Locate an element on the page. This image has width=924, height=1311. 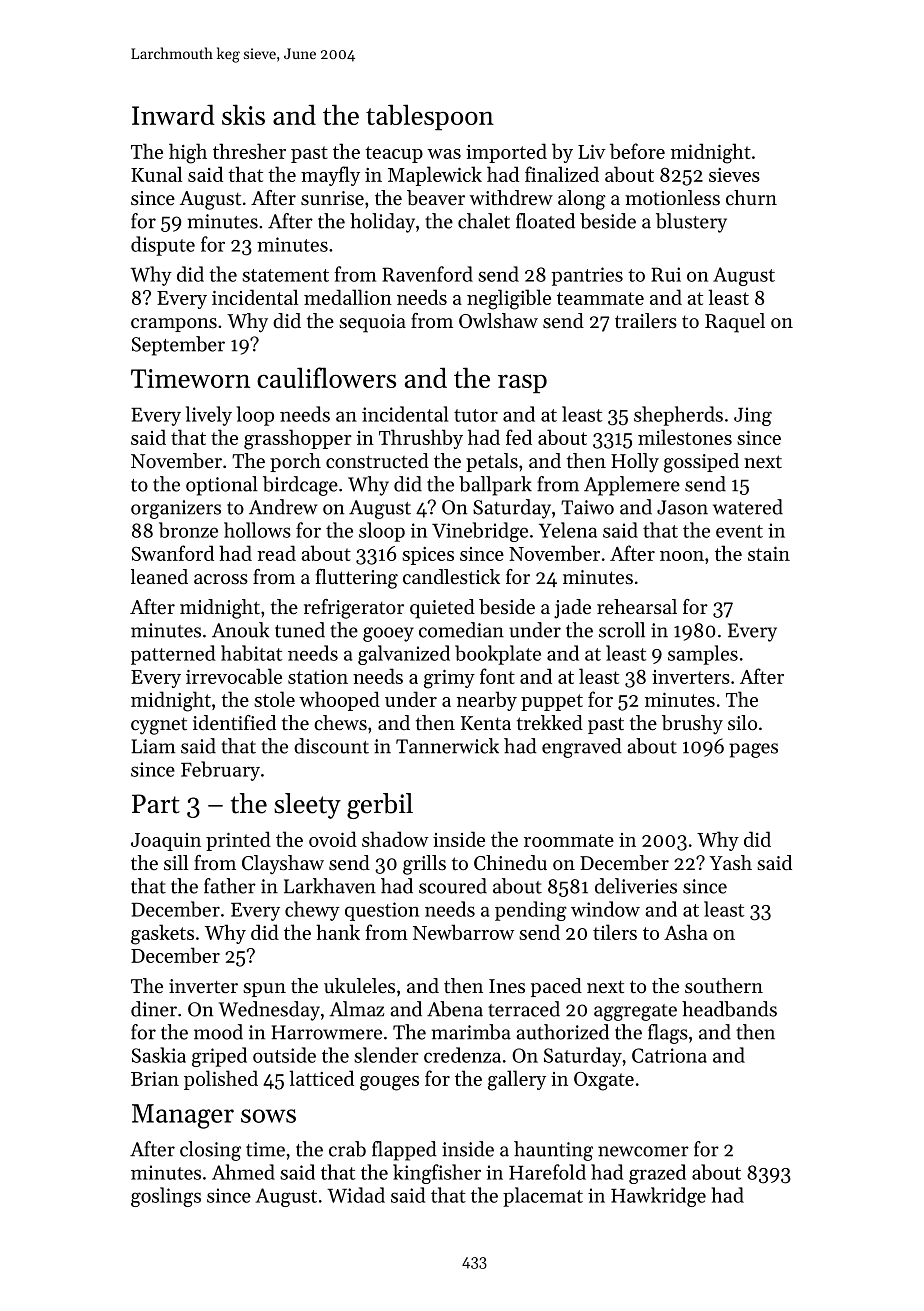
grazed is located at coordinates (657, 1174).
